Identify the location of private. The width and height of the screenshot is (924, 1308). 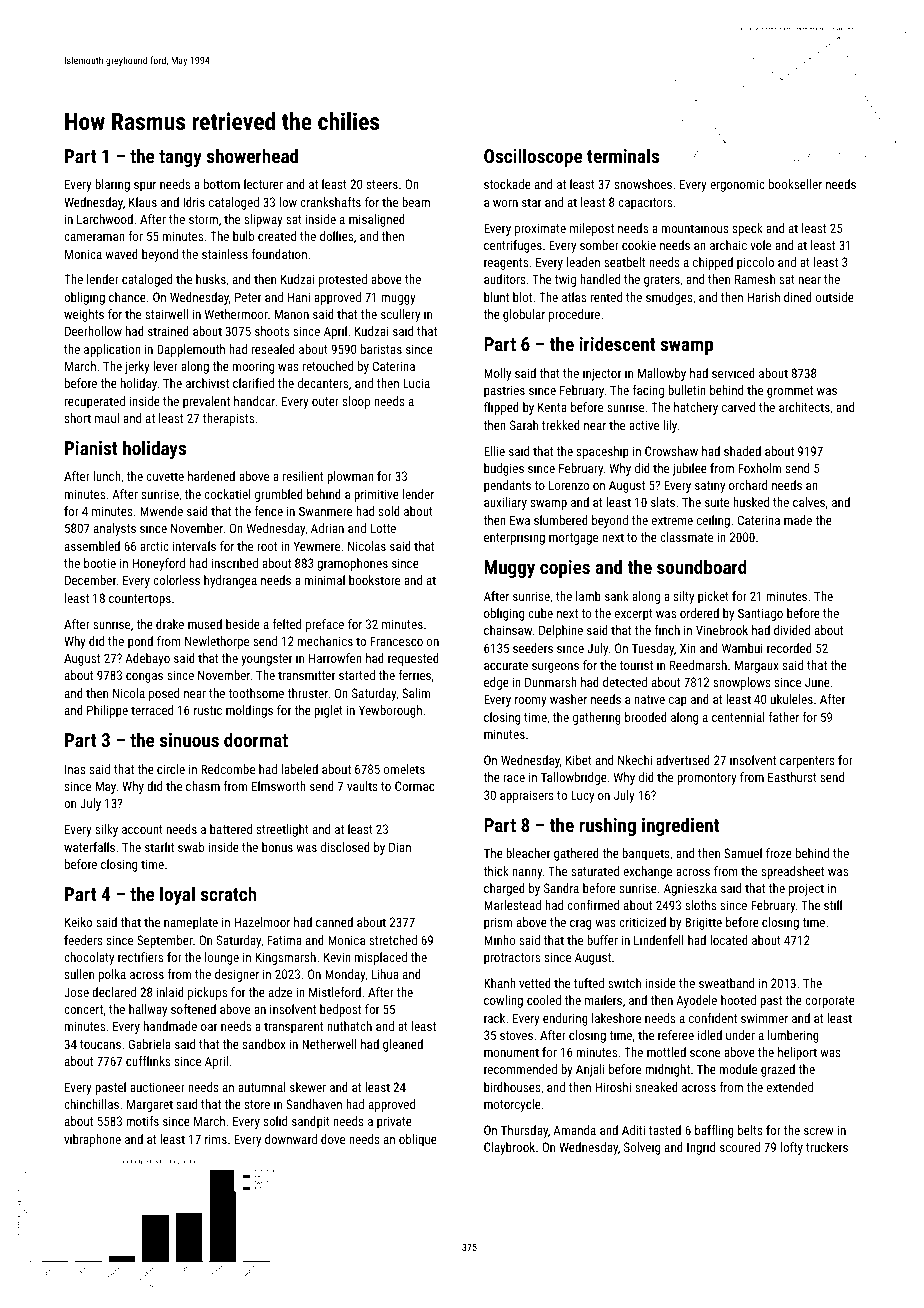
(394, 1122).
